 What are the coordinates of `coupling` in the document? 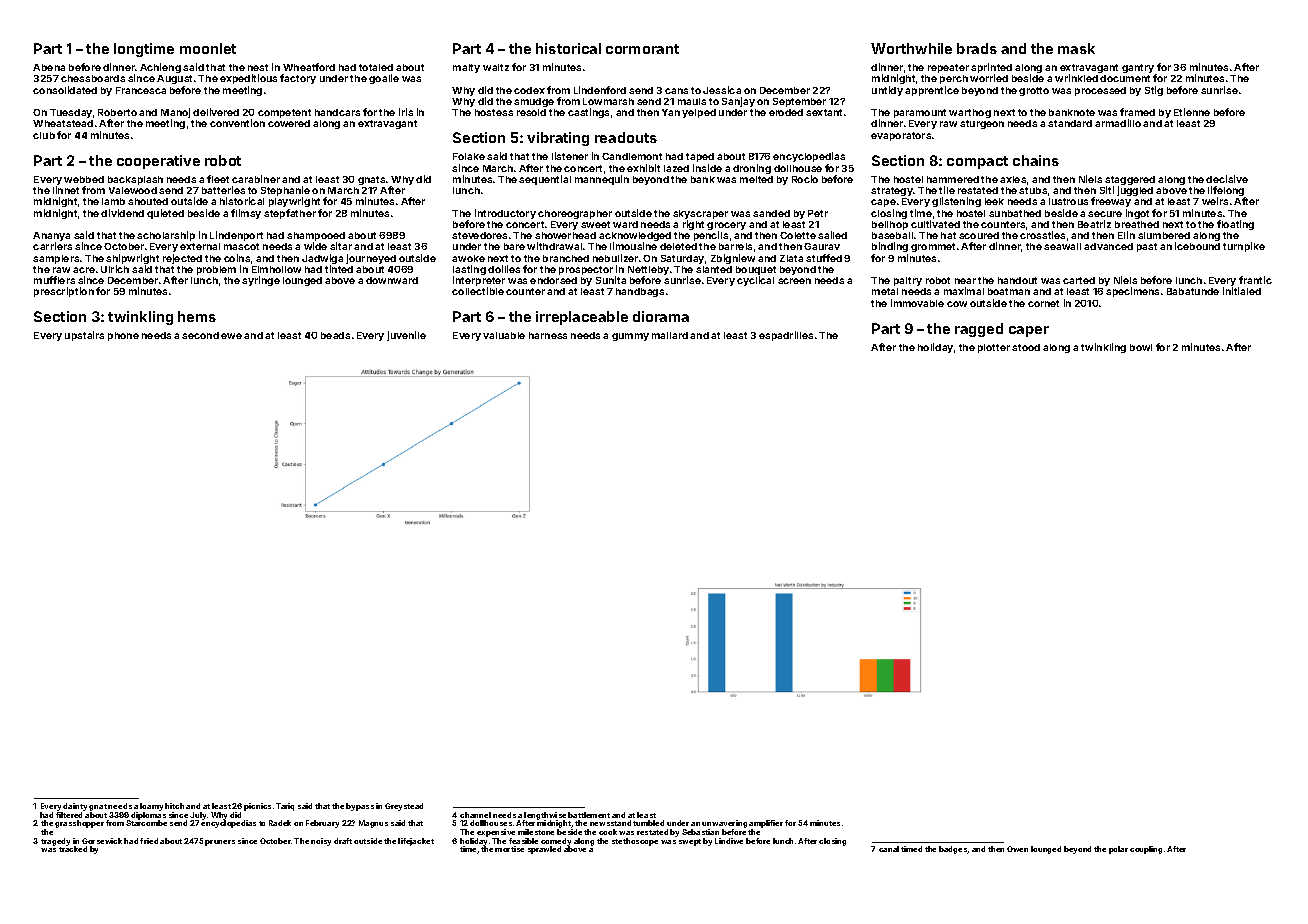 It's located at (1146, 850).
